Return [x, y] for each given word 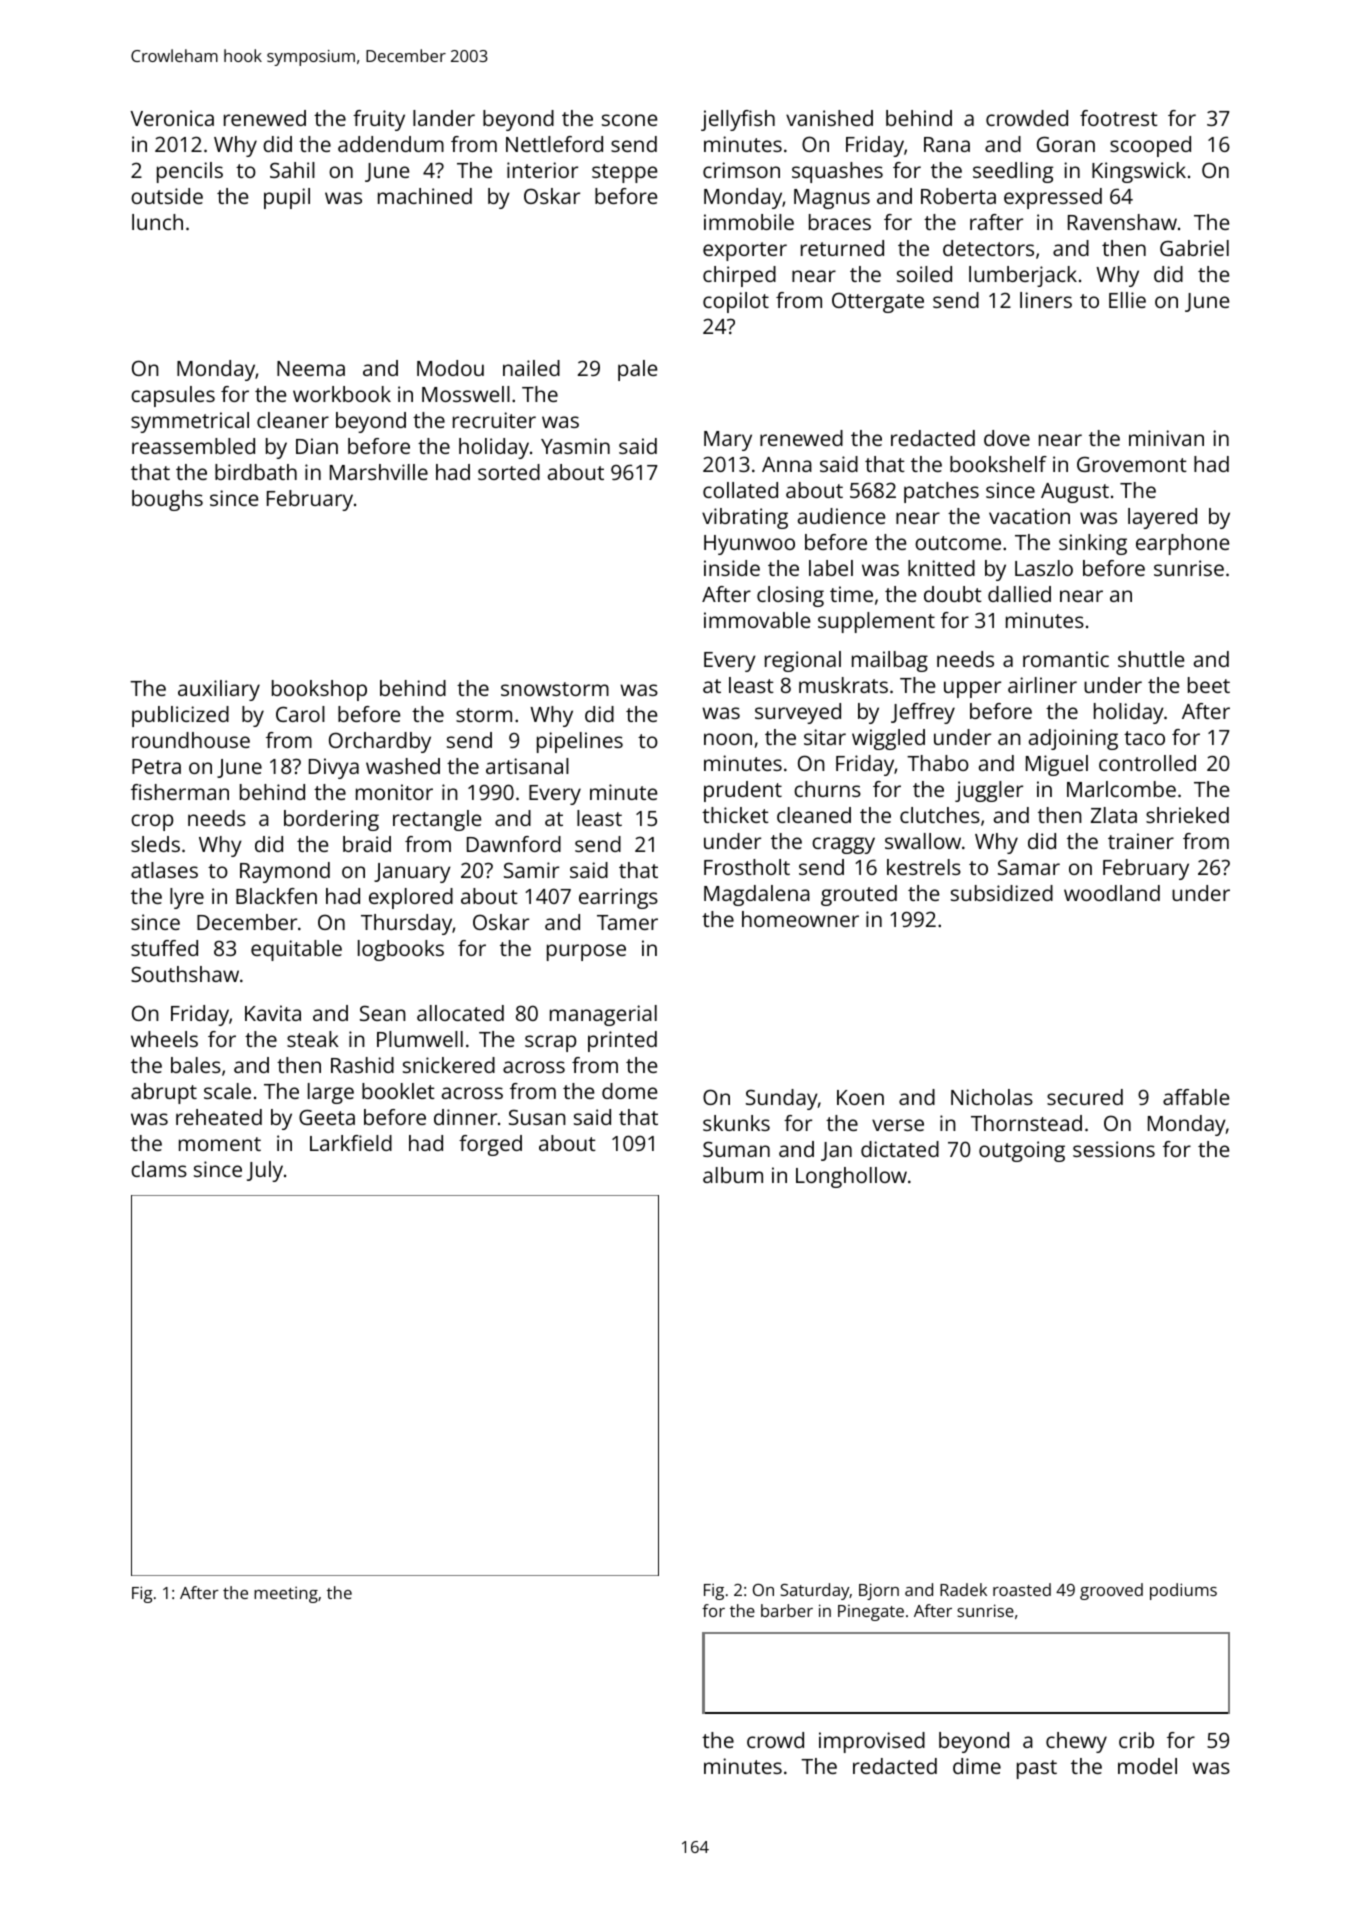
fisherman [180, 792]
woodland [1112, 893]
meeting [286, 1594]
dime [977, 1766]
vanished [829, 118]
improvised [872, 1742]
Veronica [172, 118]
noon [728, 739]
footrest [1119, 118]
